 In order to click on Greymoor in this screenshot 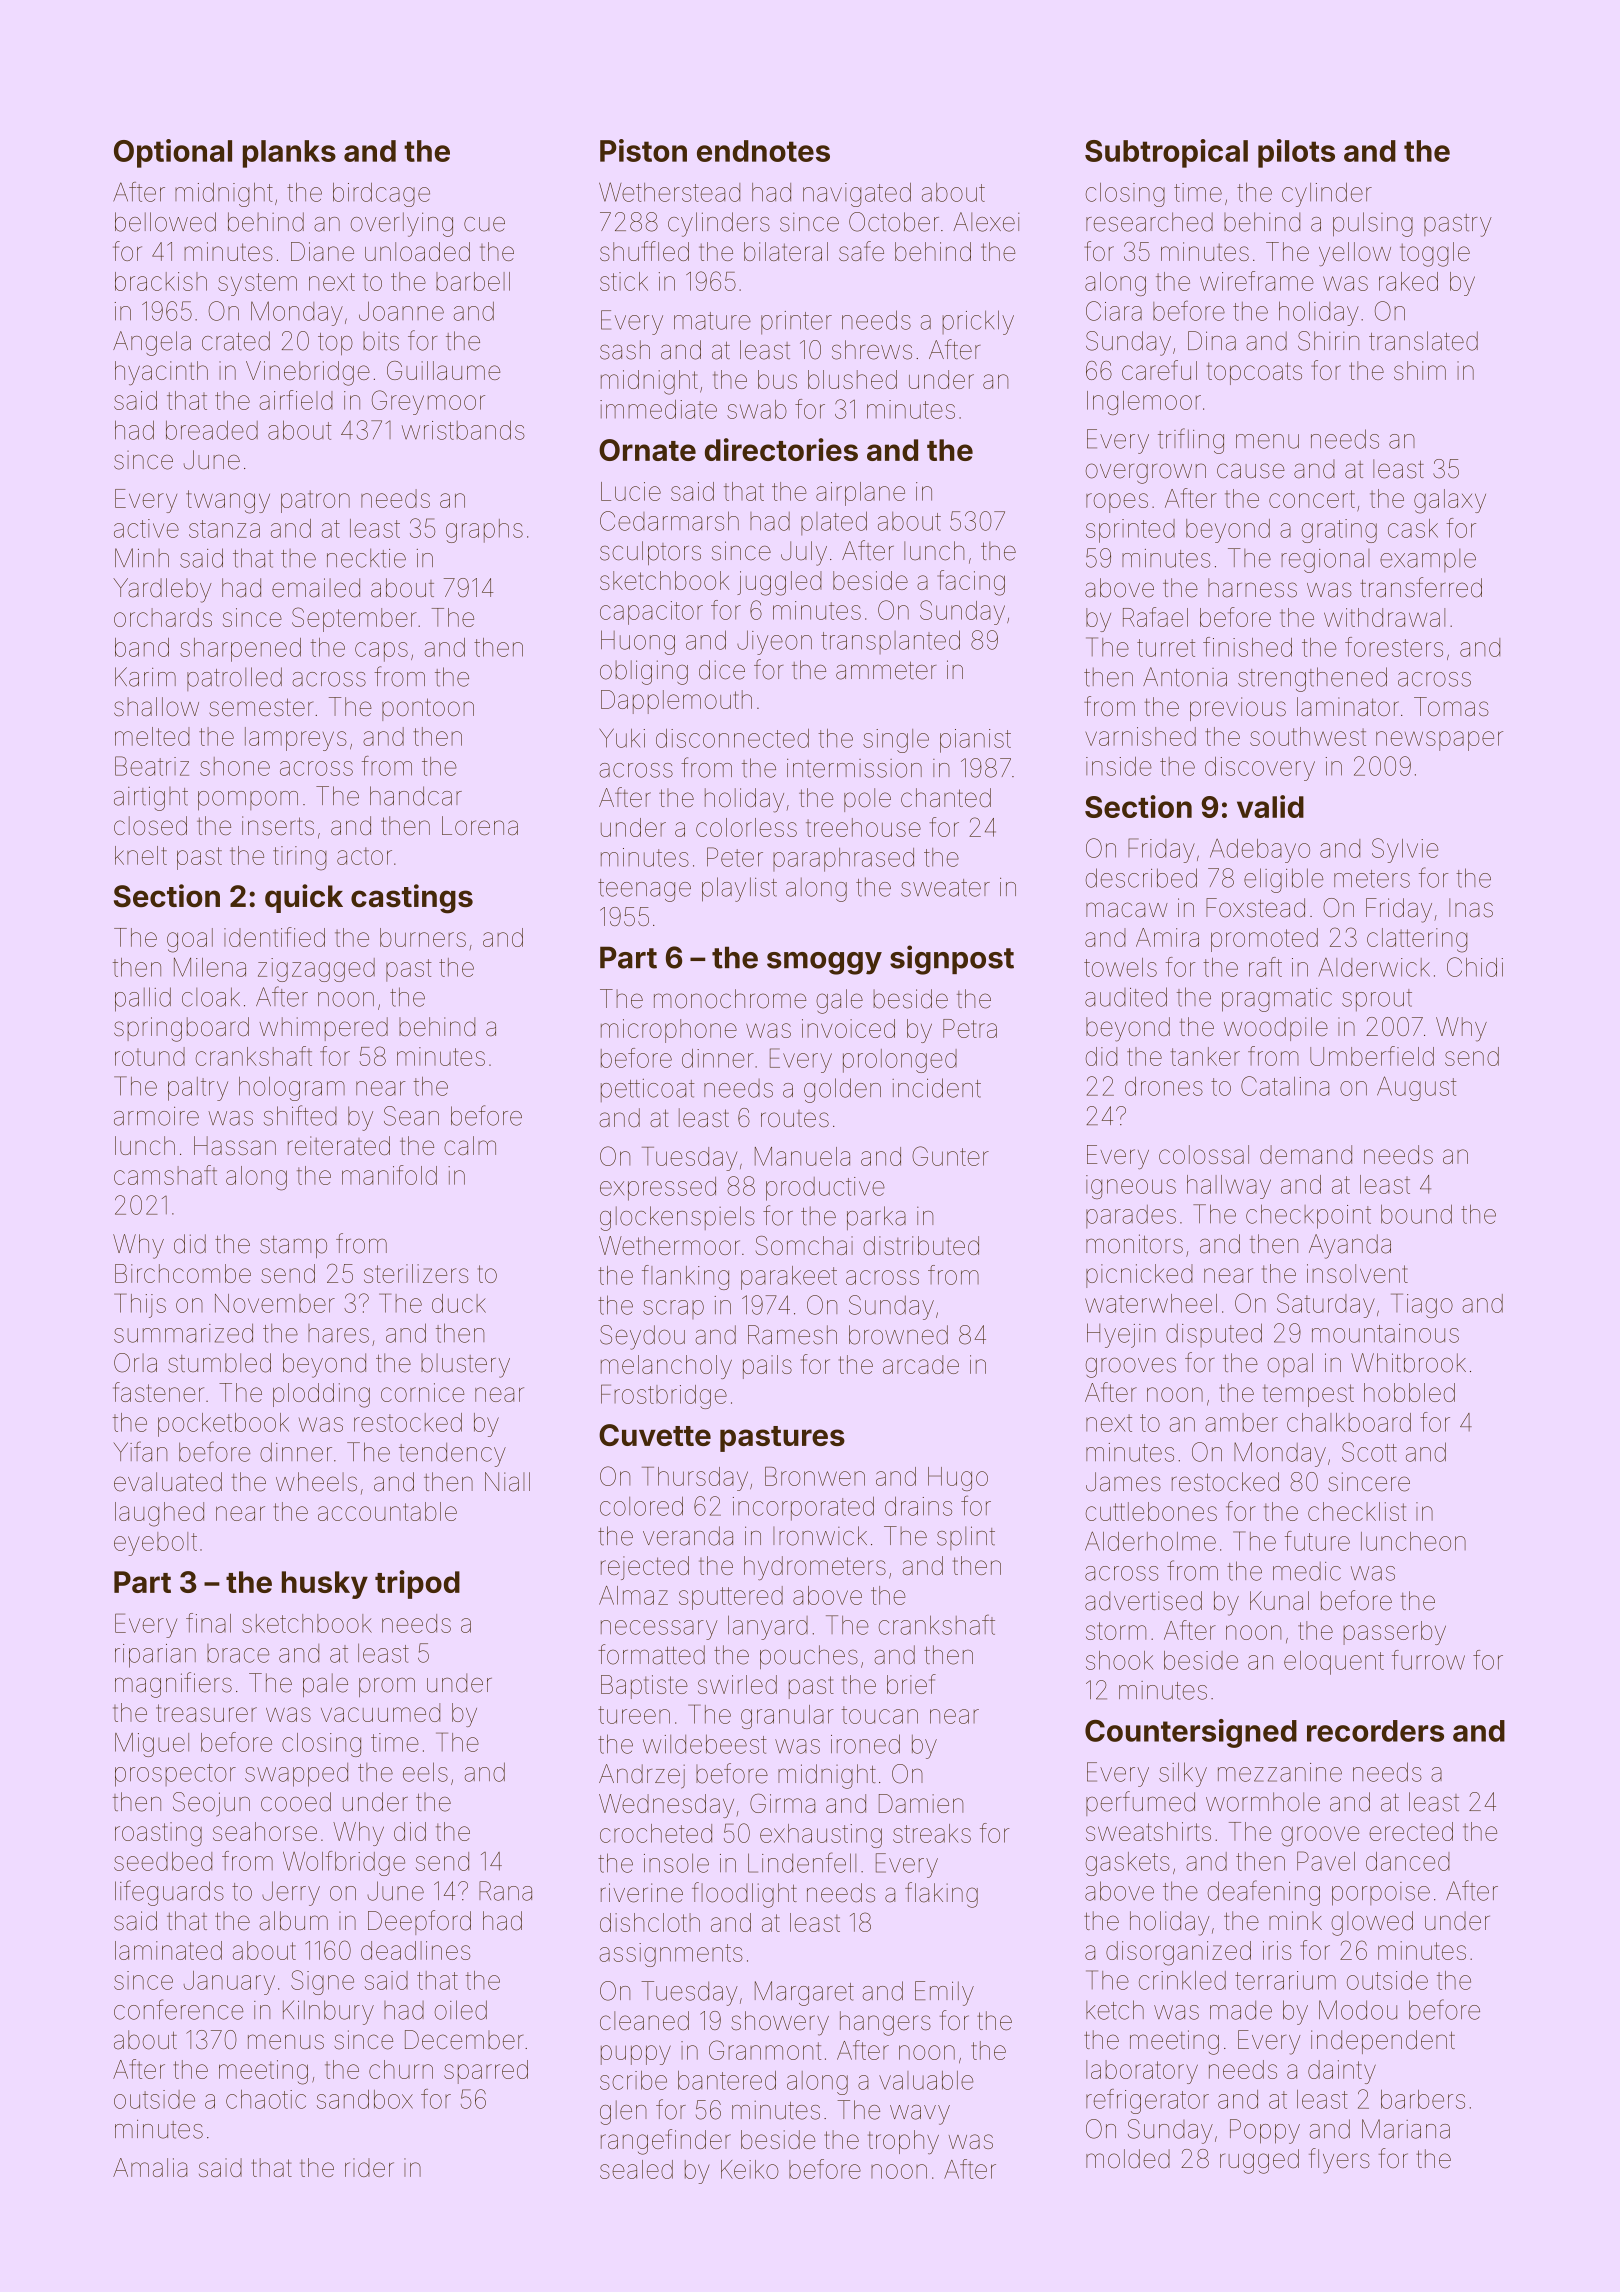, I will do `click(428, 402)`.
